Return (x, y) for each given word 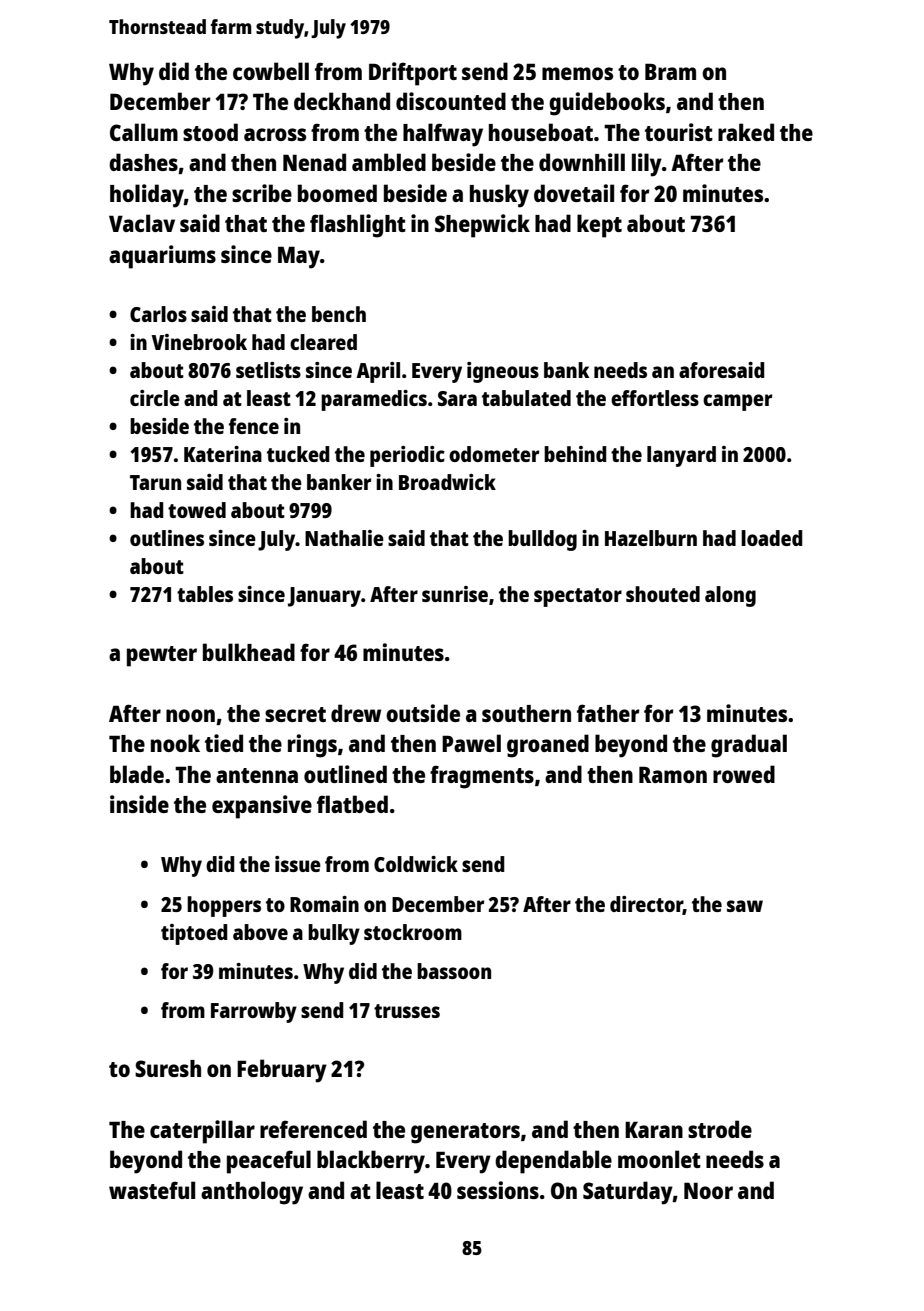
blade (137, 774)
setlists (268, 370)
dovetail (574, 193)
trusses (407, 1011)
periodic (407, 456)
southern (526, 713)
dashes (143, 162)
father (608, 713)
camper (737, 402)
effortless (655, 398)
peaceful (269, 1162)
